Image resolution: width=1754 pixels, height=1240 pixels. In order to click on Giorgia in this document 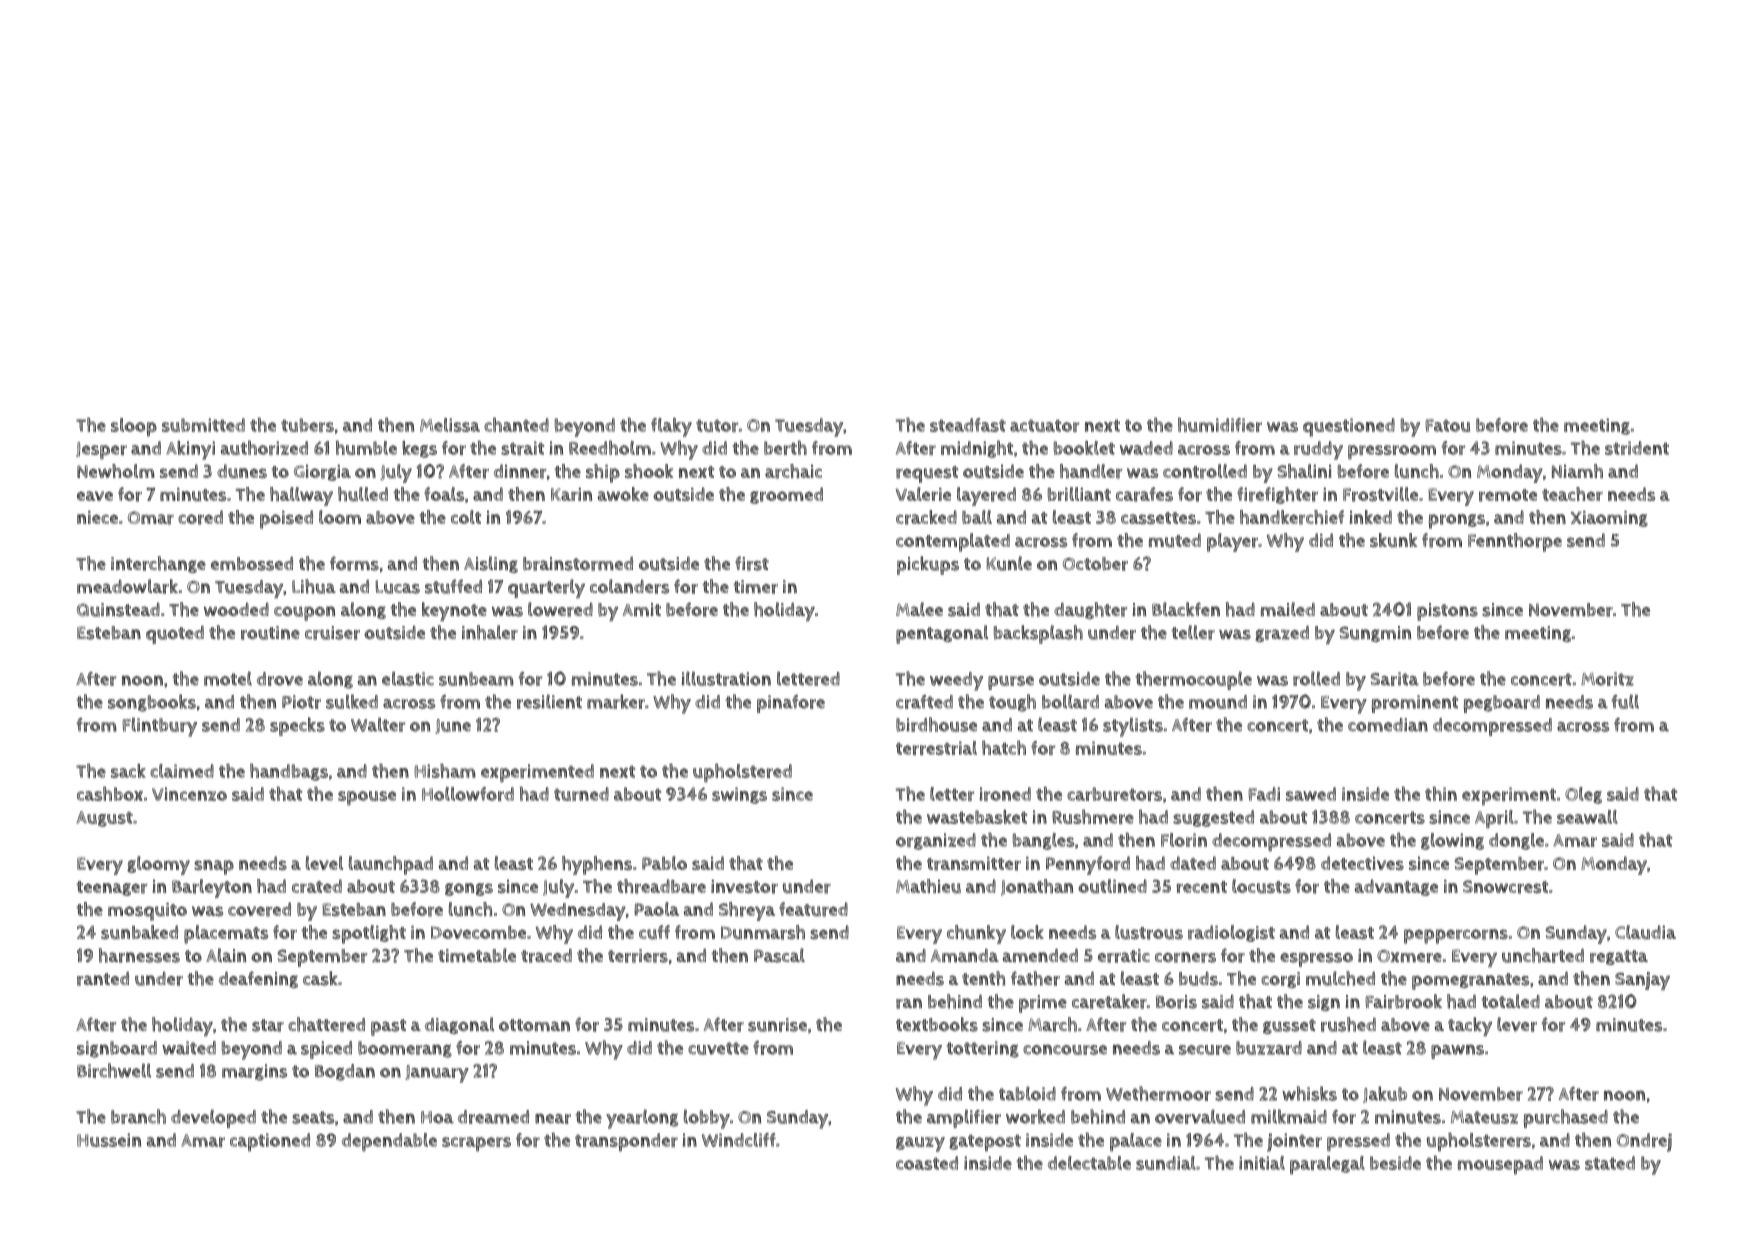, I will do `click(322, 472)`.
